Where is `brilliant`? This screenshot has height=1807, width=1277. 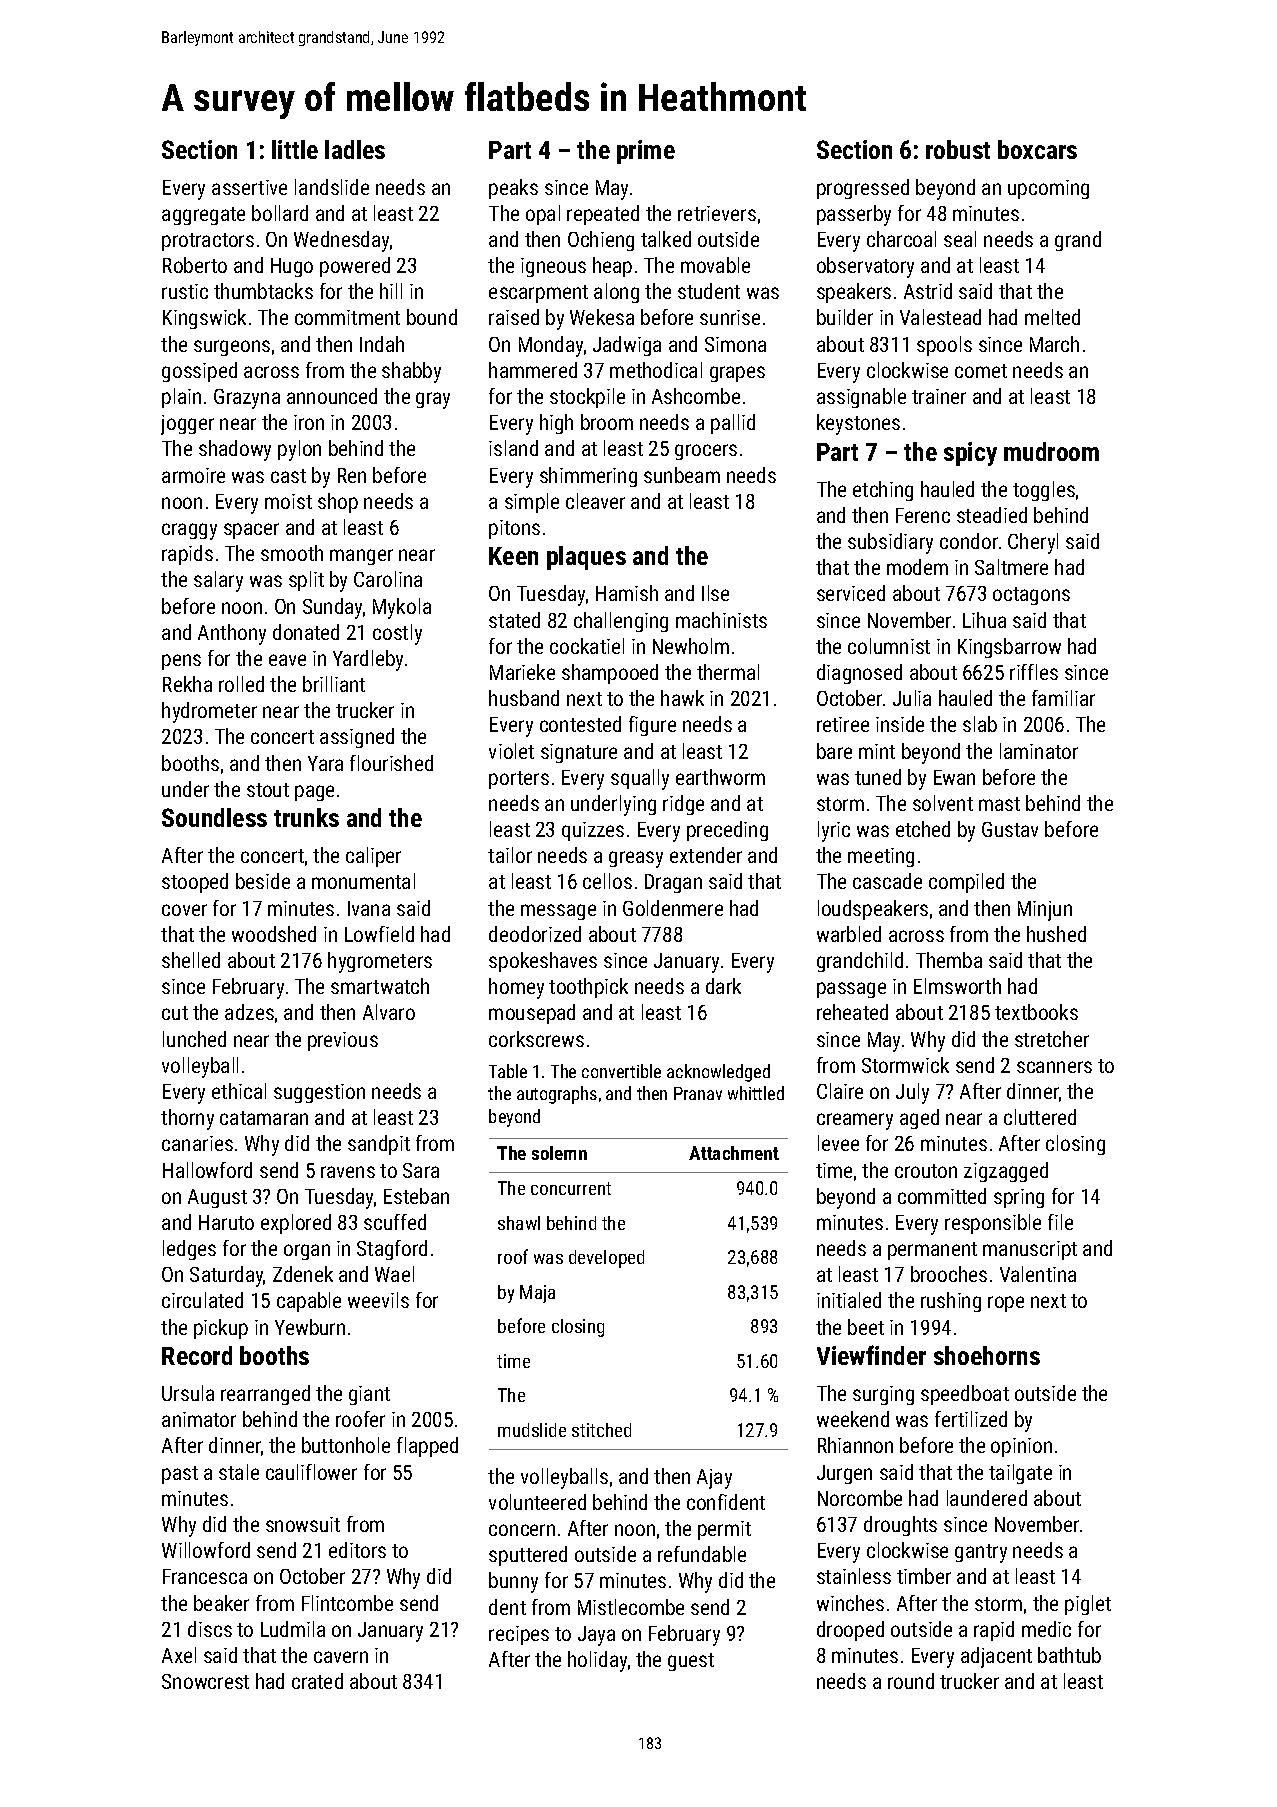 brilliant is located at coordinates (334, 684).
